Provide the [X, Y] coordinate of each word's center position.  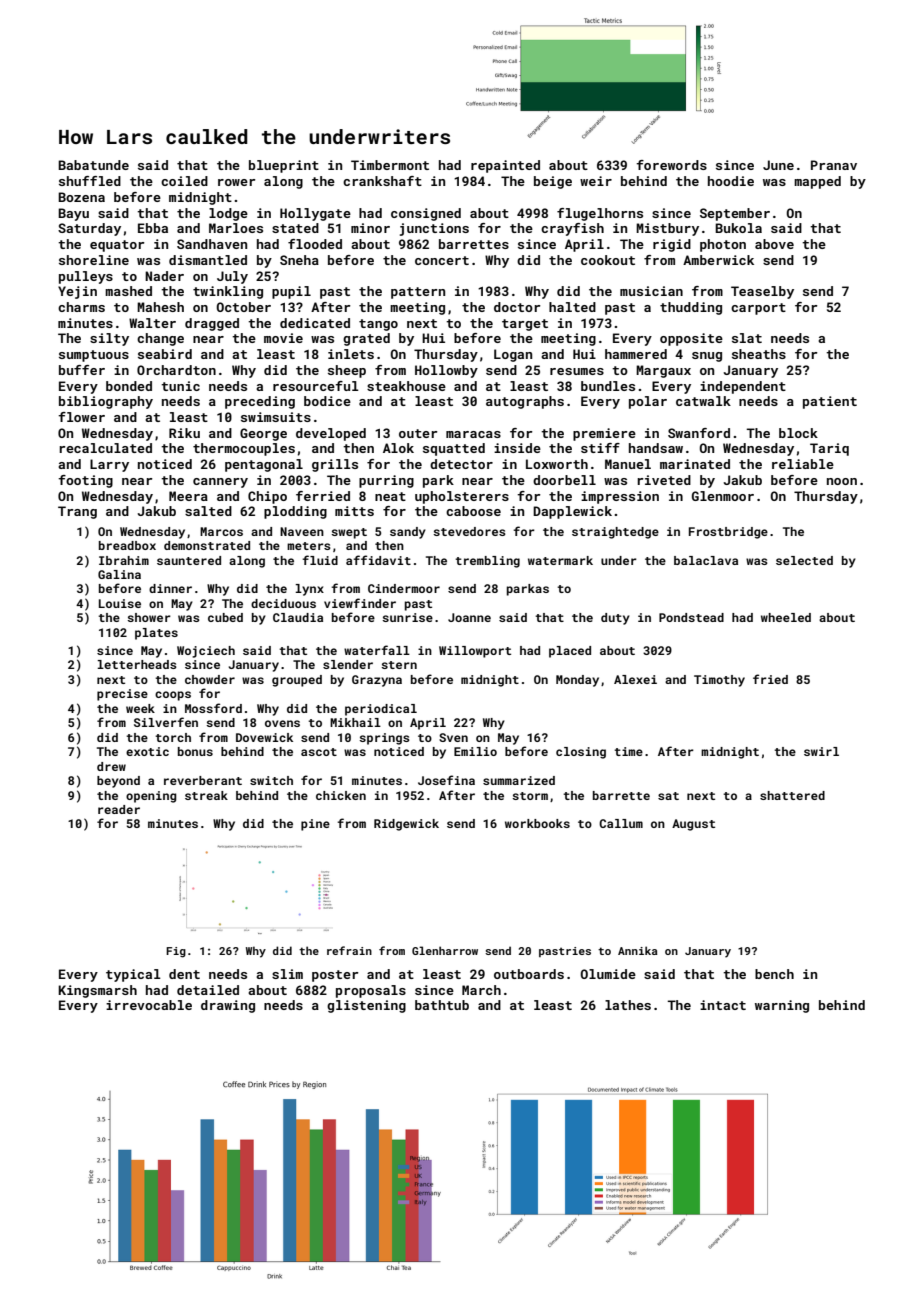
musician [651, 291]
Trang [77, 512]
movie [283, 338]
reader [119, 809]
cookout [608, 260]
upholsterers [462, 497]
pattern [418, 293]
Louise [120, 603]
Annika [638, 950]
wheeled [786, 617]
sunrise [407, 617]
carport [758, 309]
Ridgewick [406, 825]
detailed [208, 990]
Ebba [153, 228]
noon [842, 481]
